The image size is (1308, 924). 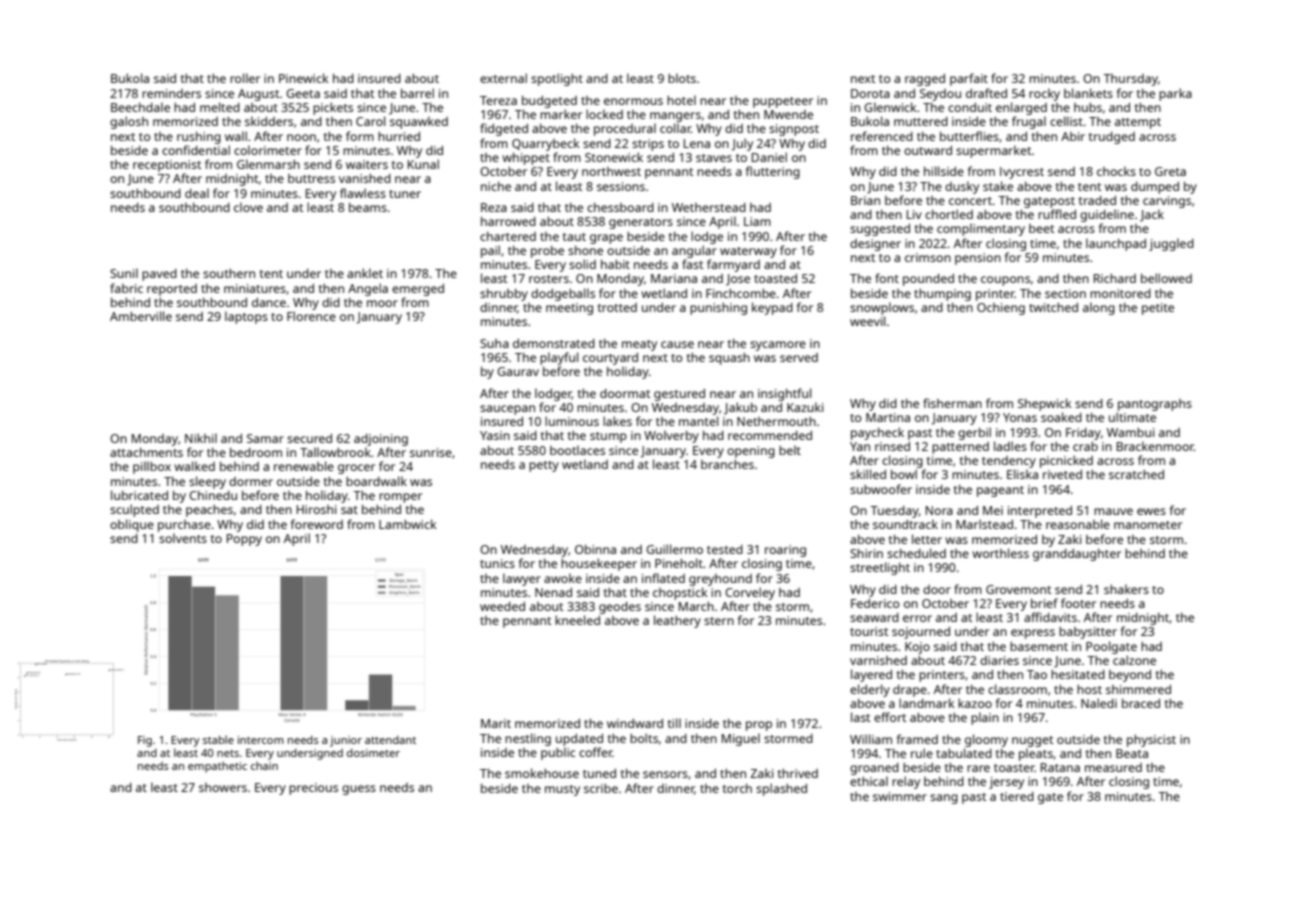 What do you see at coordinates (218, 739) in the screenshot?
I see `stable` at bounding box center [218, 739].
